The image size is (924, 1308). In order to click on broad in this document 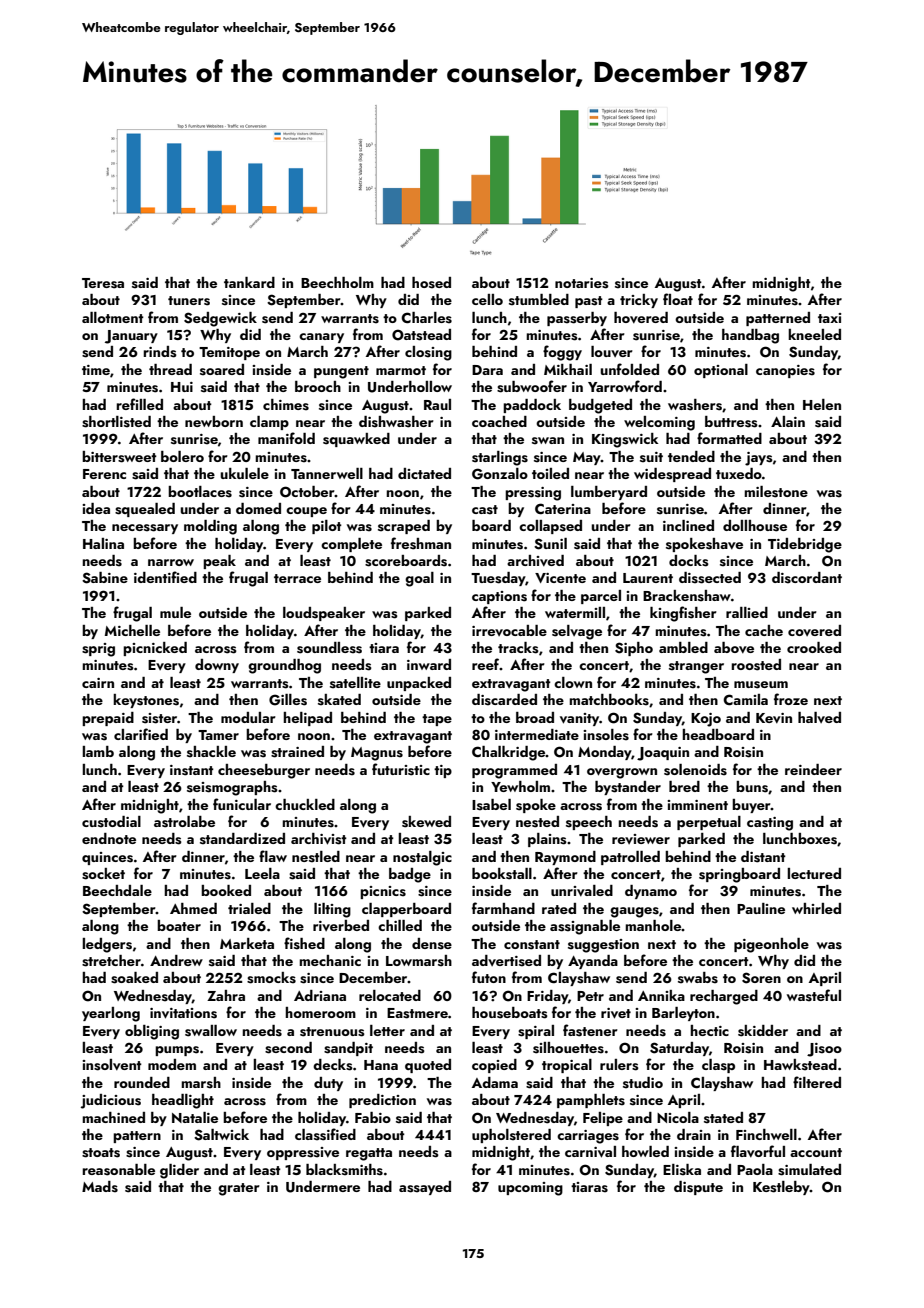, I will do `click(535, 717)`.
